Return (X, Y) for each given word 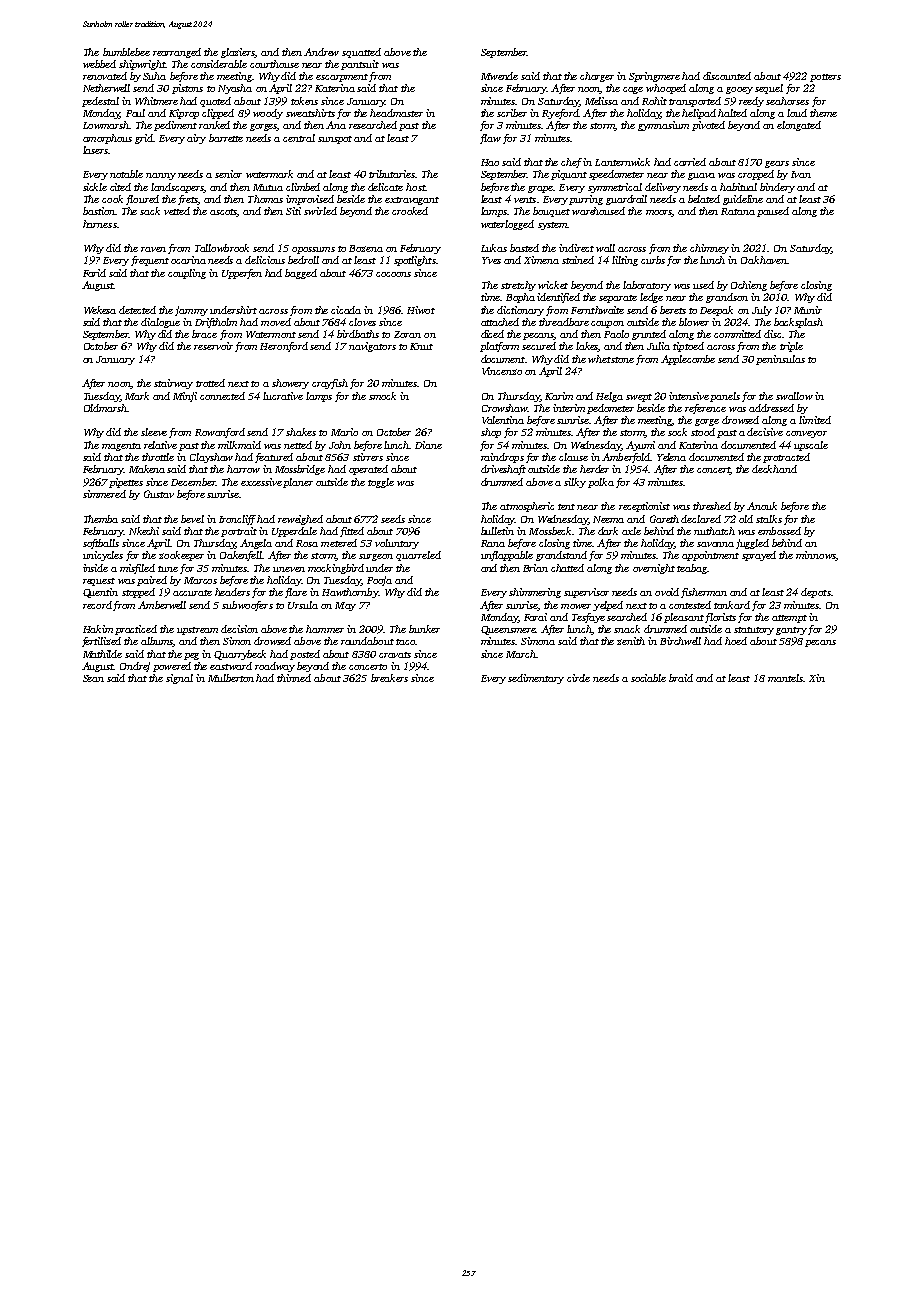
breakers (389, 678)
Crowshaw (504, 408)
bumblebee (126, 52)
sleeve (154, 432)
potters (825, 78)
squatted (361, 53)
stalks (769, 519)
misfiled (137, 569)
